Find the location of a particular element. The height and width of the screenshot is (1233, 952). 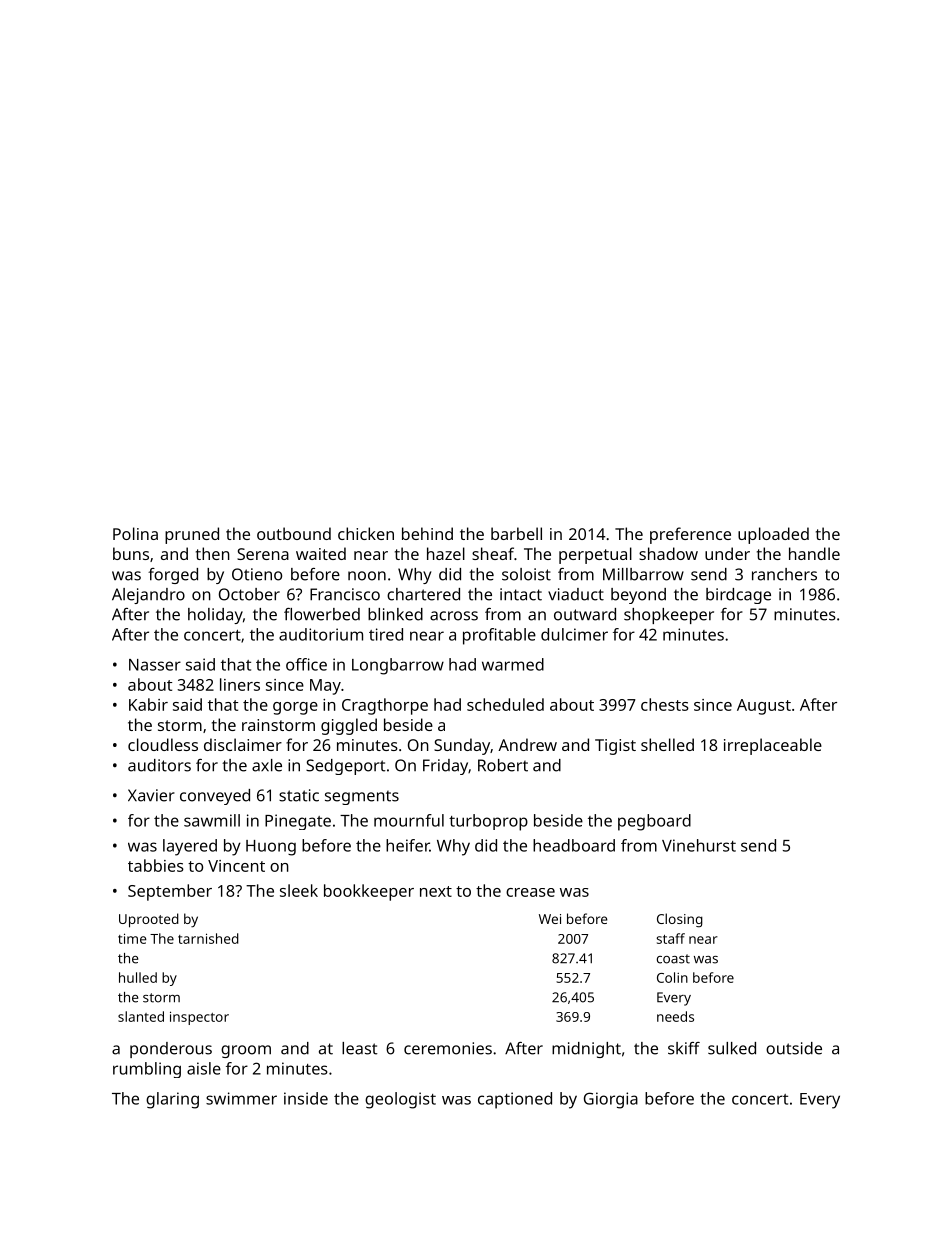

handle is located at coordinates (814, 553).
